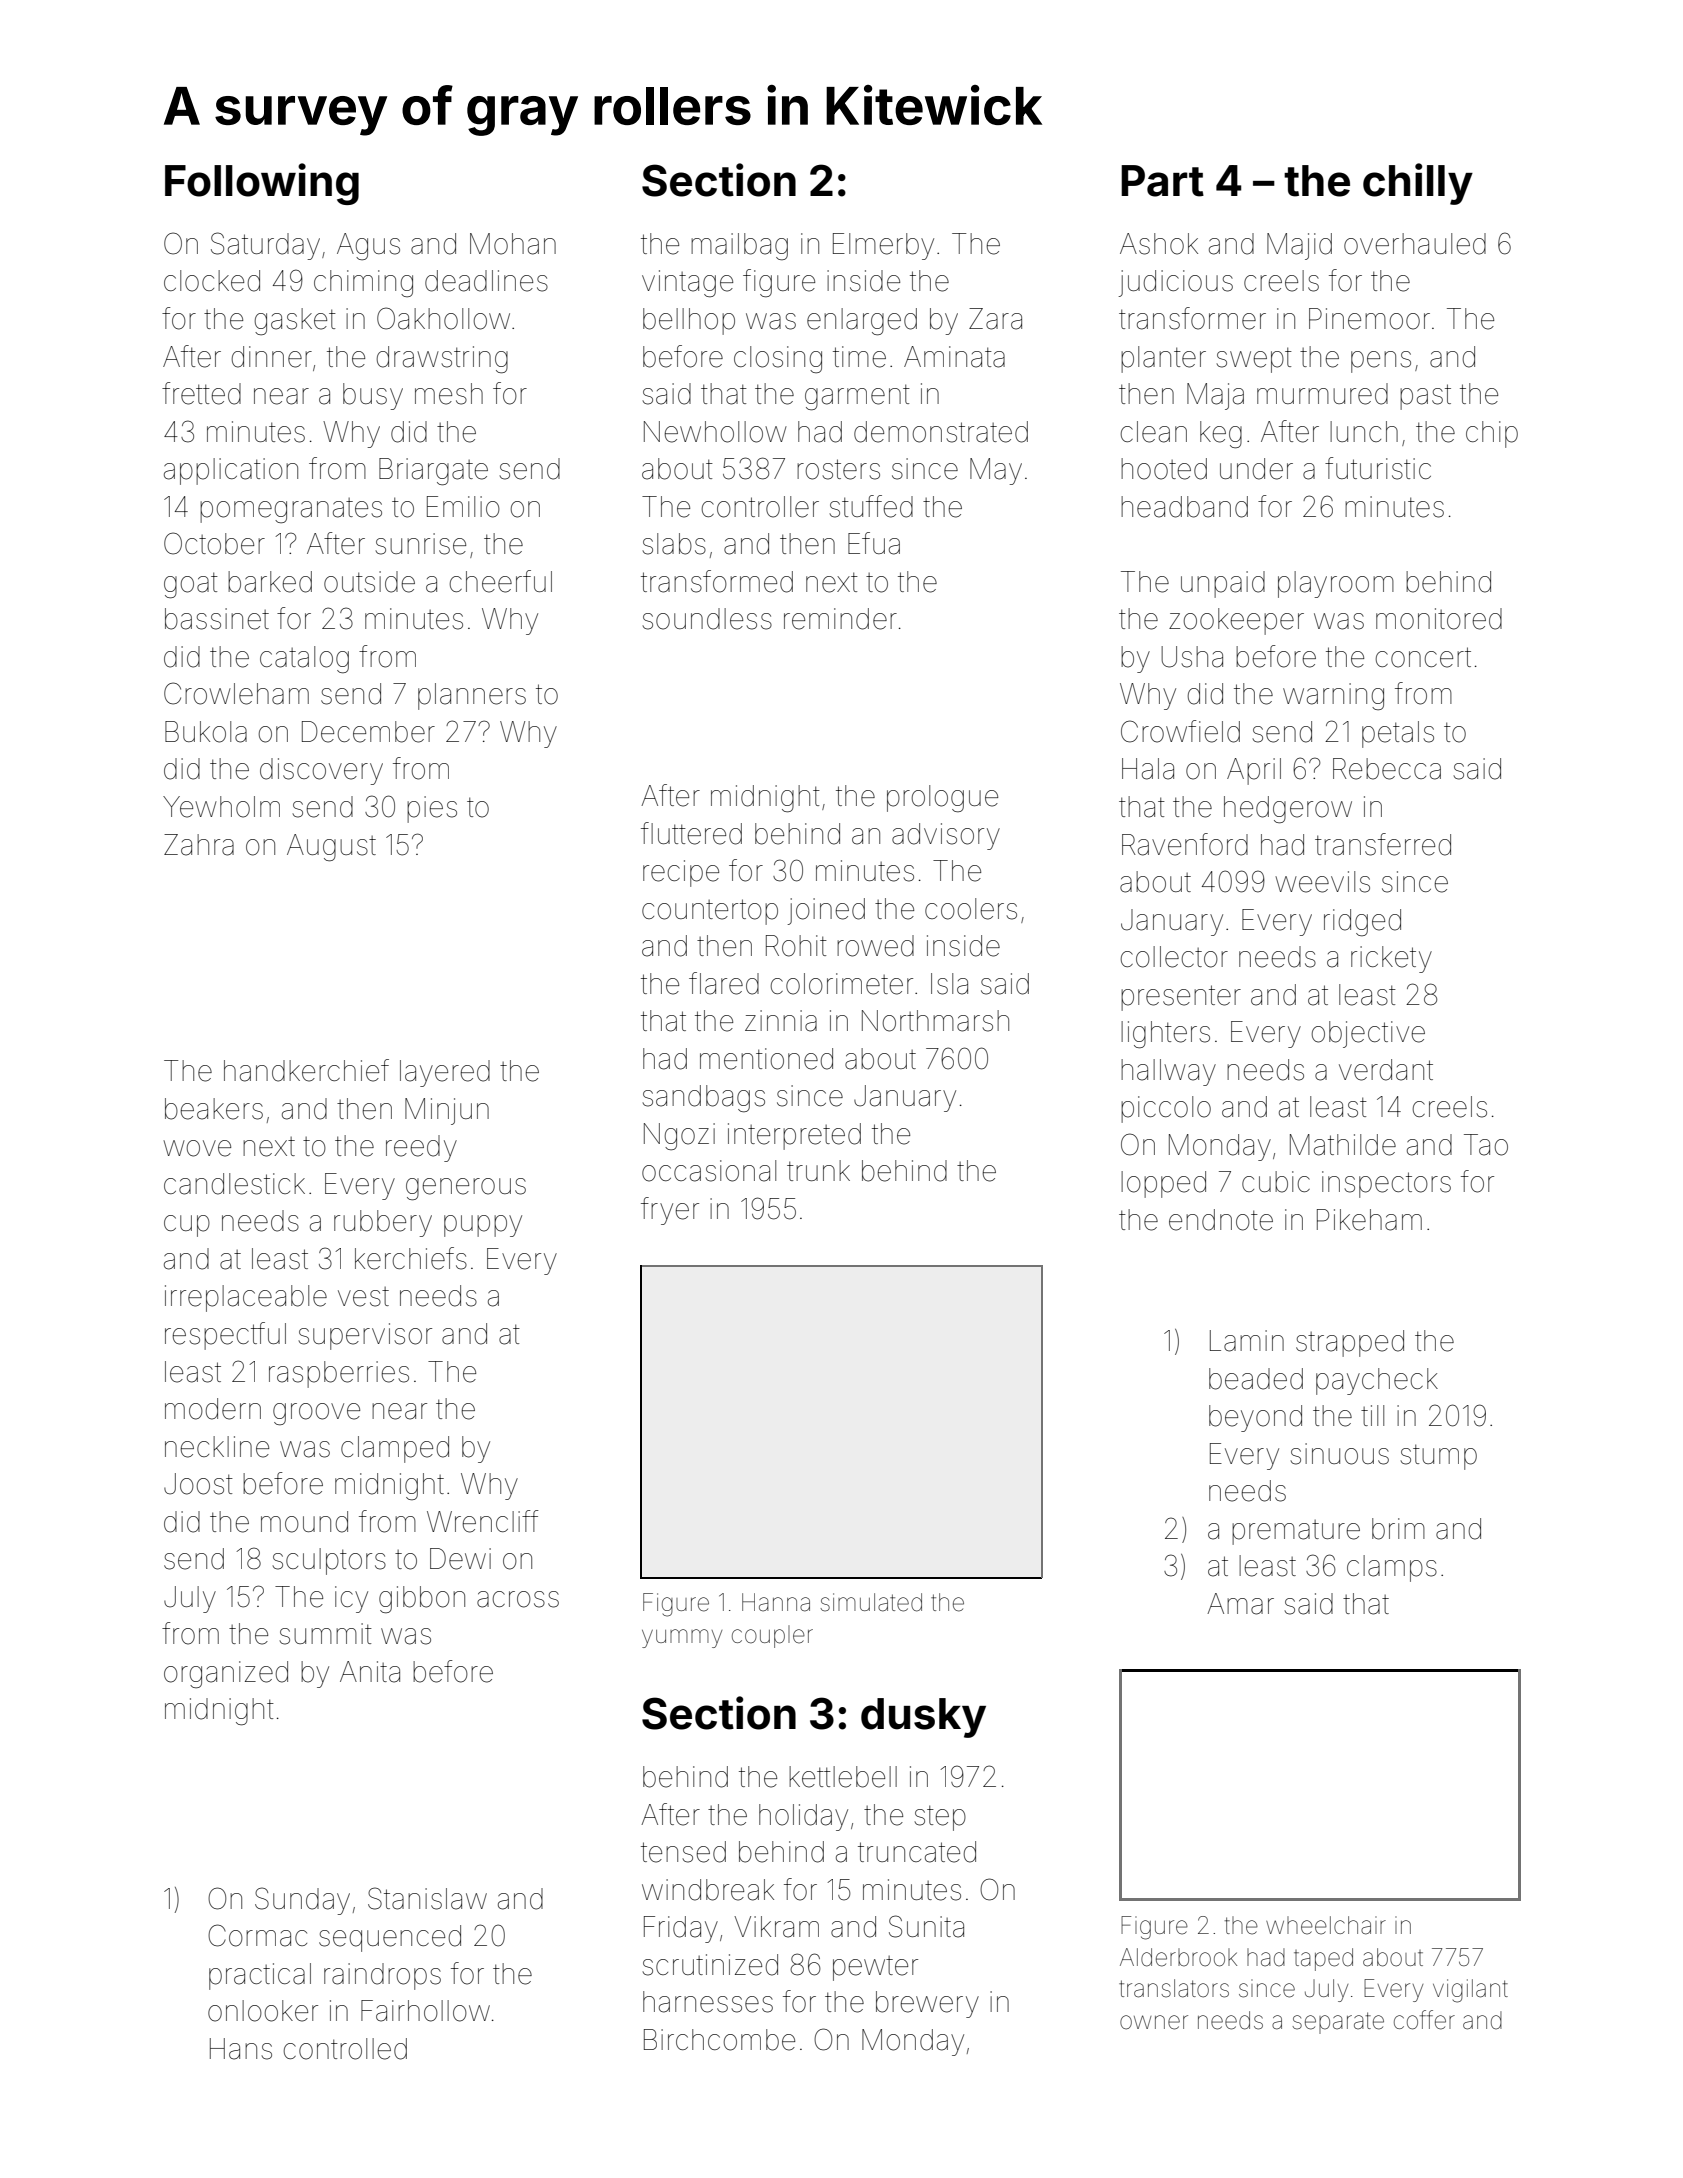 The image size is (1683, 2178). Describe the element at coordinates (1398, 734) in the page. I see `petals` at that location.
